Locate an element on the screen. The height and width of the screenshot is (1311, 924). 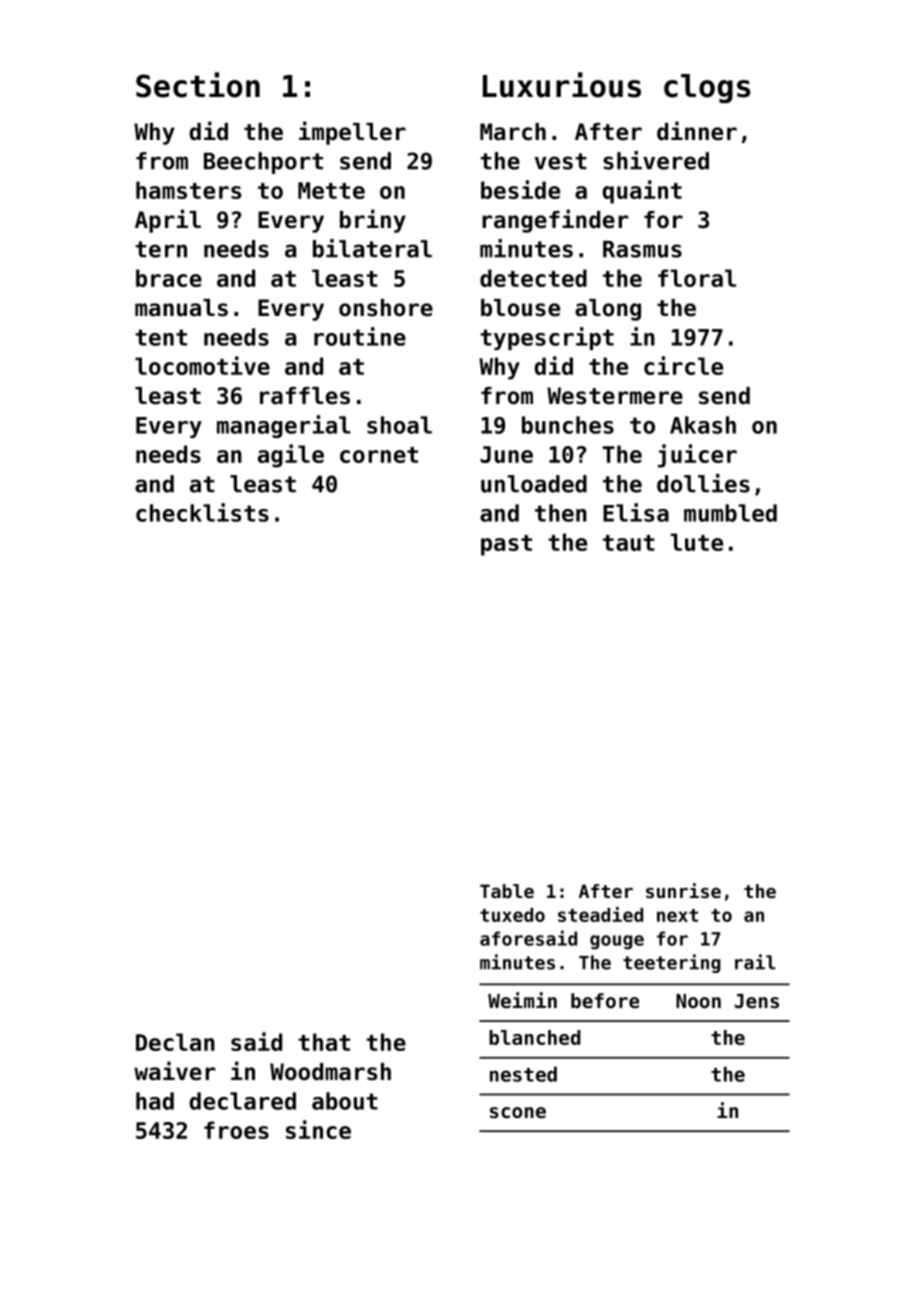
clogs is located at coordinates (707, 88).
